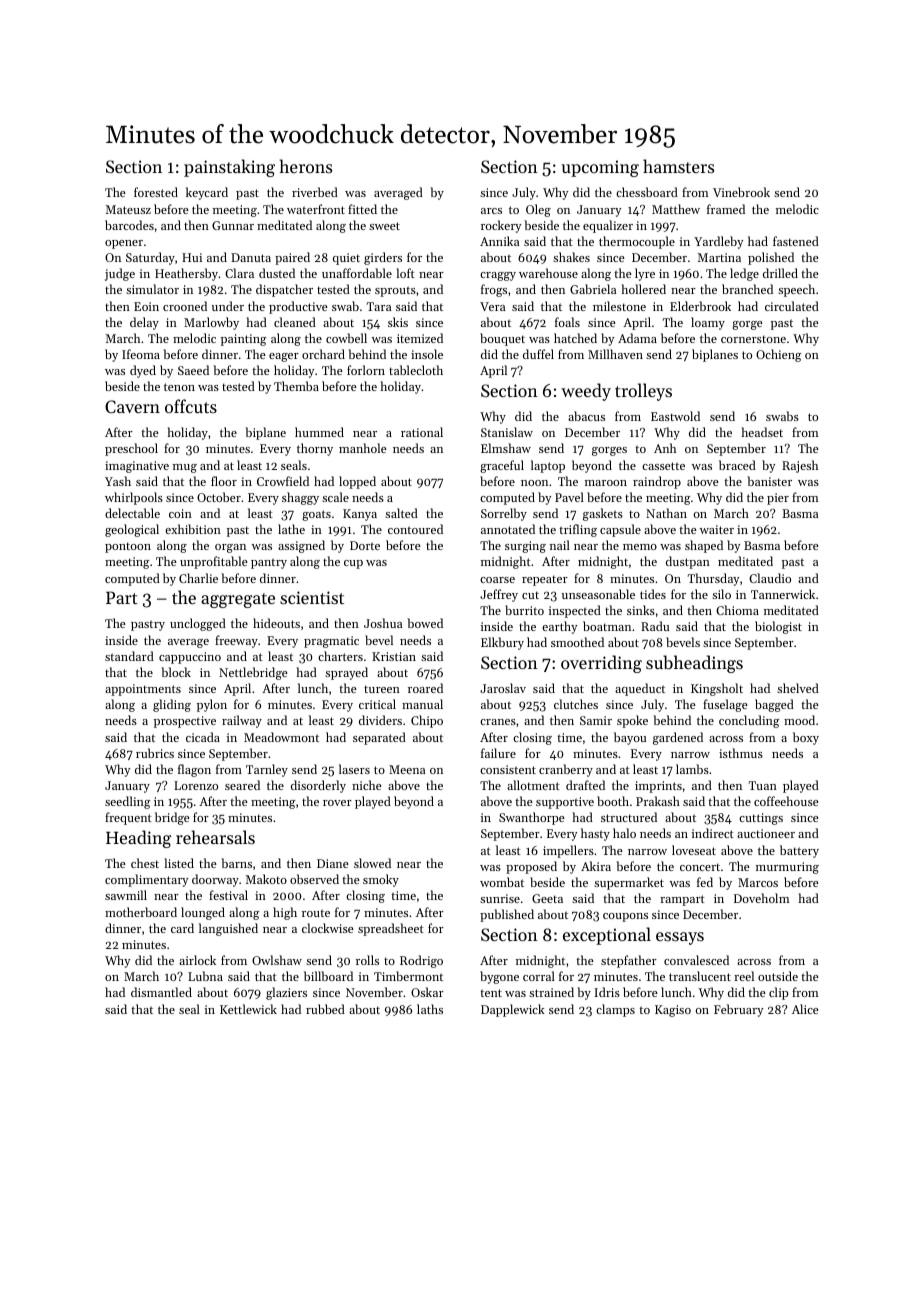 The height and width of the image is (1308, 924). What do you see at coordinates (600, 168) in the image?
I see `upcoming` at bounding box center [600, 168].
